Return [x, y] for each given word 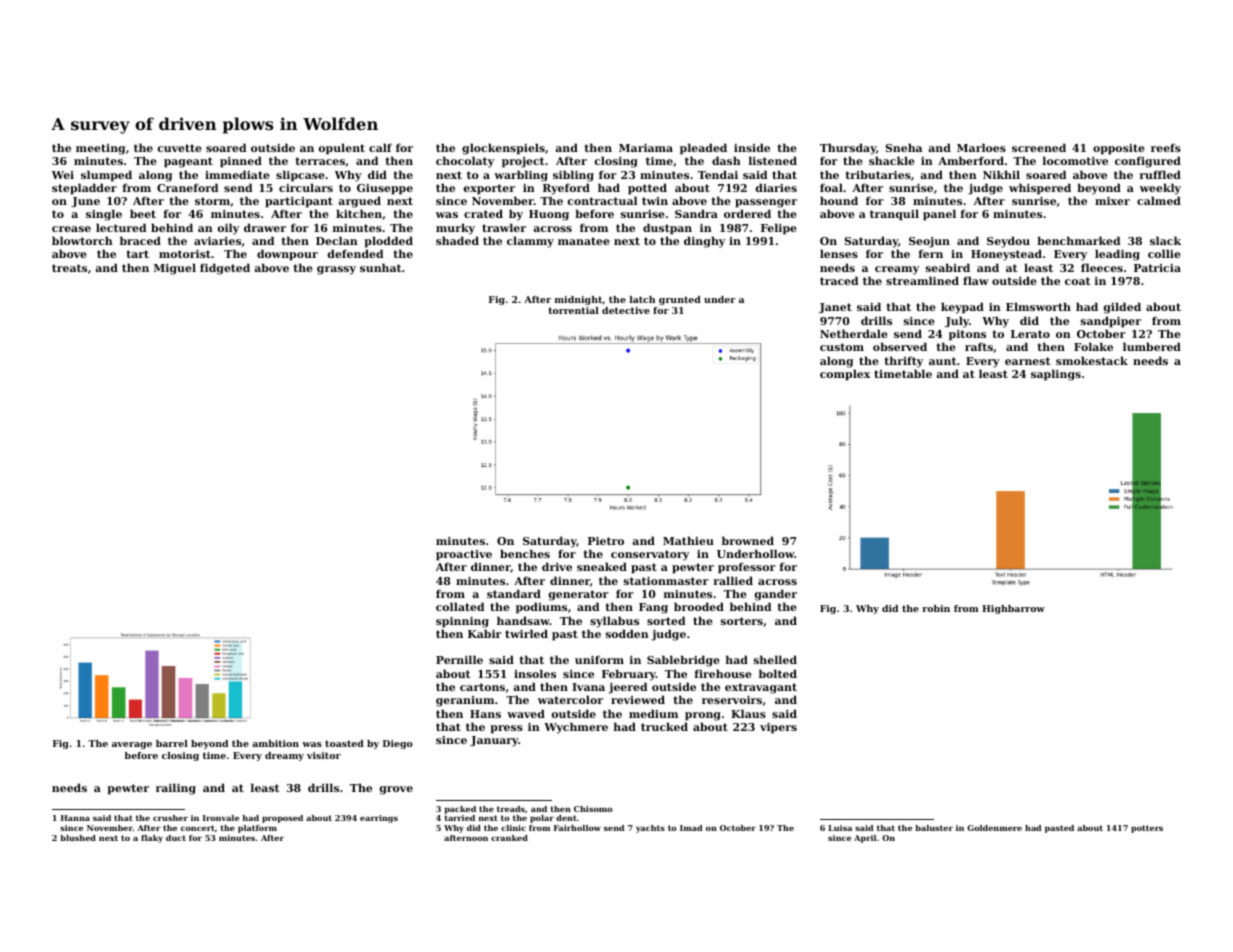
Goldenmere [994, 828]
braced [140, 240]
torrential [573, 310]
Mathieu [688, 540]
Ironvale [221, 818]
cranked [509, 838]
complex [845, 375]
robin [936, 608]
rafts [979, 347]
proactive [464, 555]
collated [460, 606]
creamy [897, 270]
